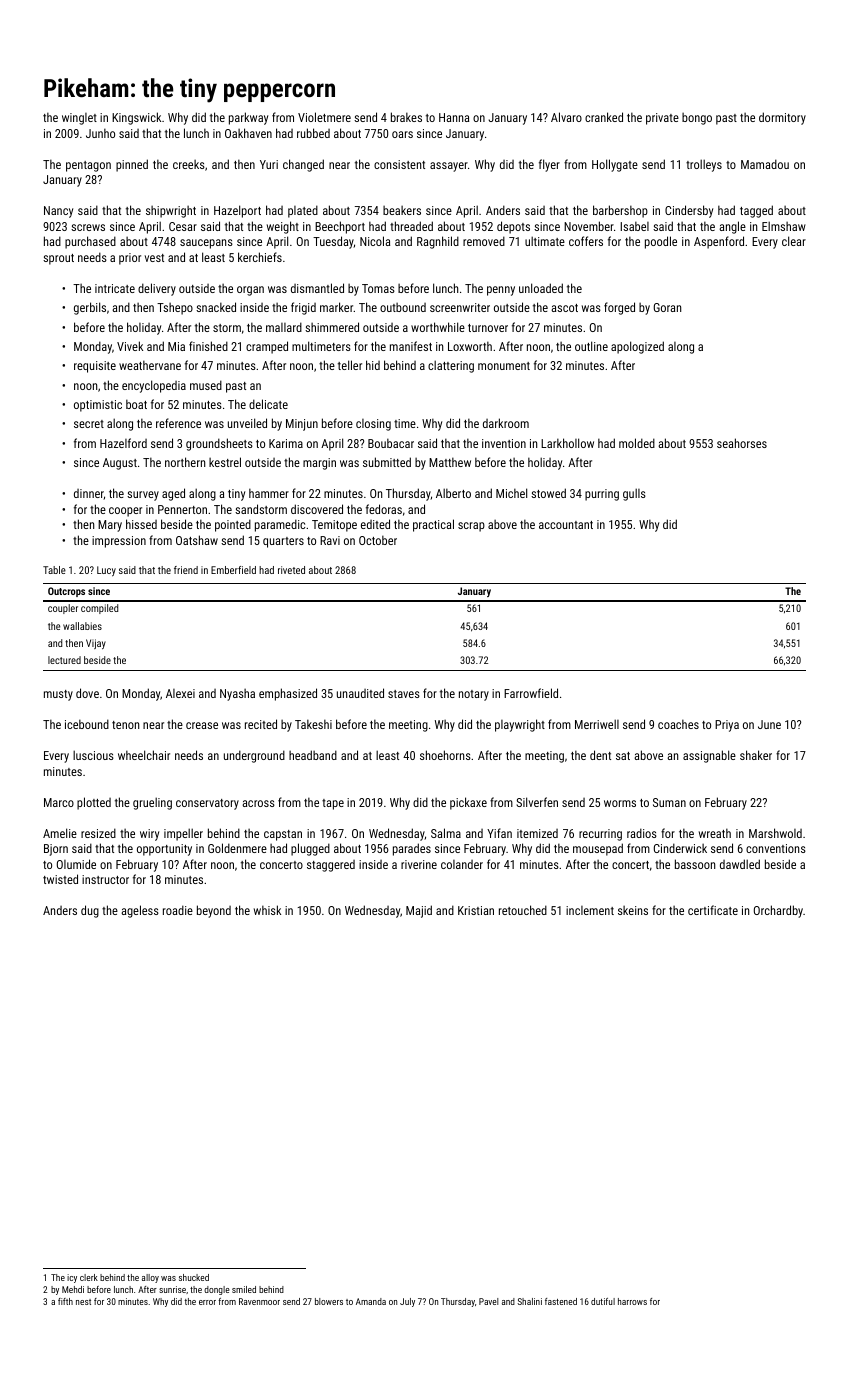 The image size is (849, 1400). I want to click on Takeshi, so click(313, 724).
